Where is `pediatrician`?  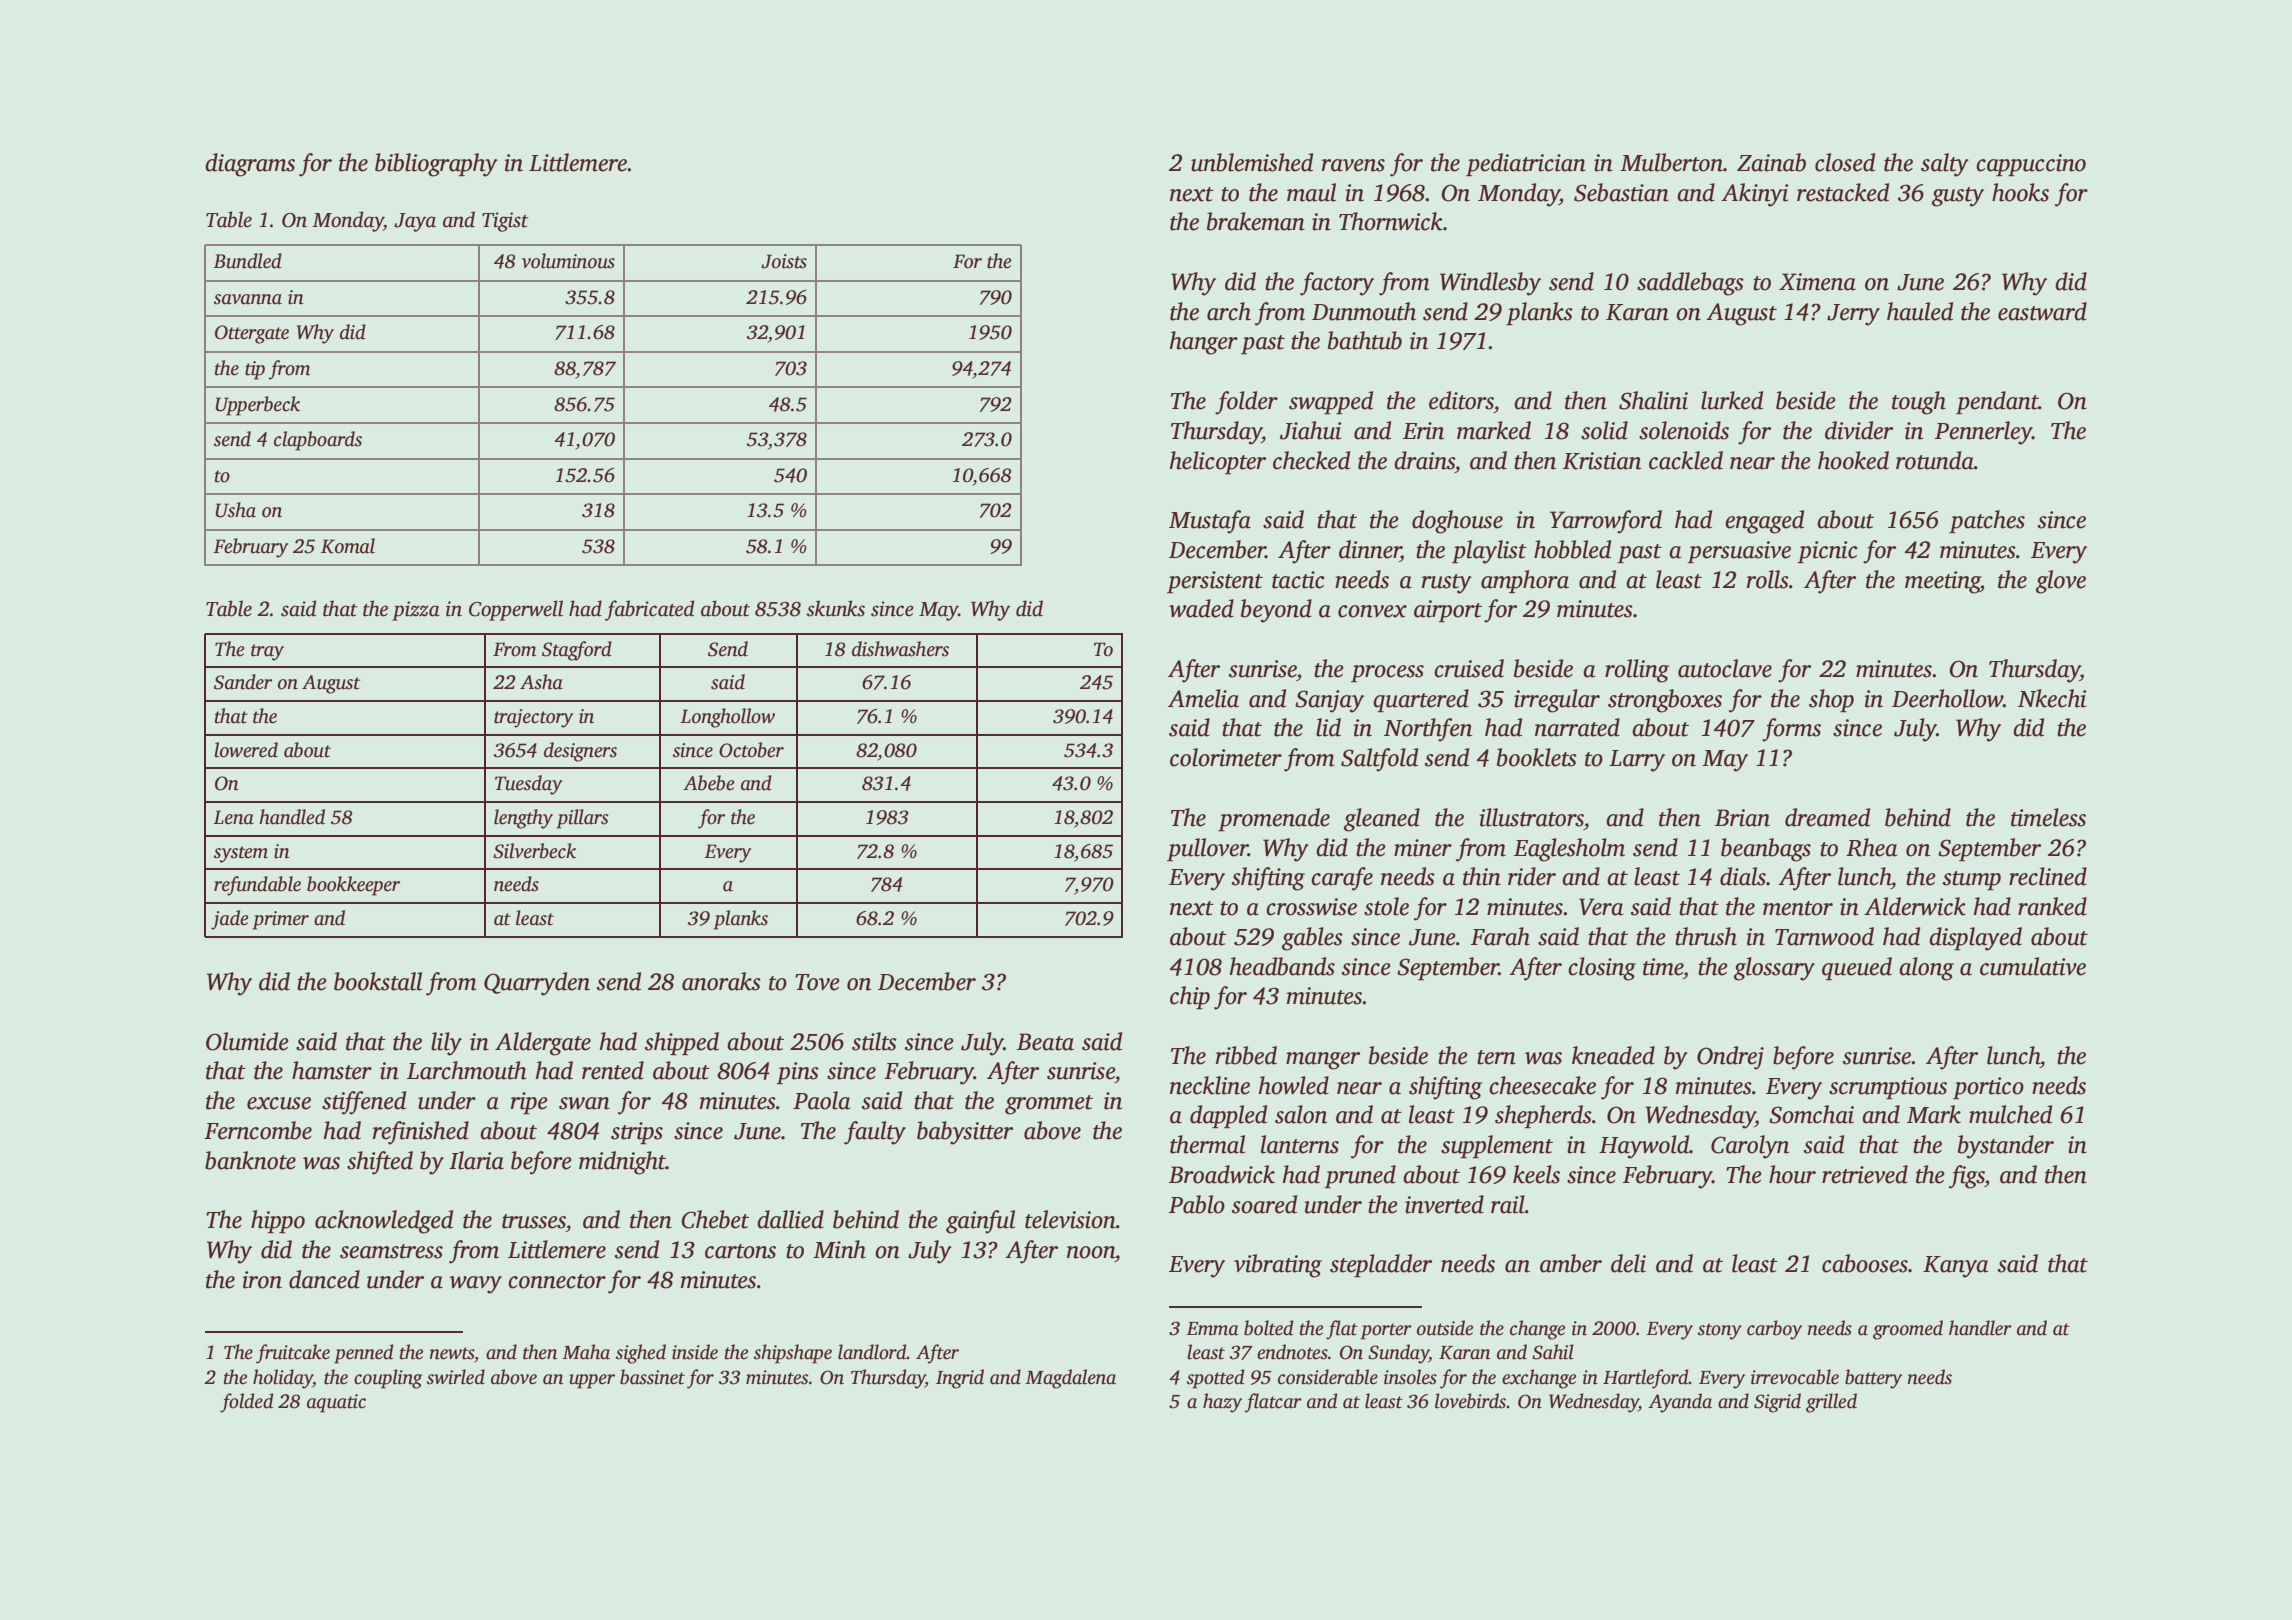 pediatrician is located at coordinates (1526, 164).
